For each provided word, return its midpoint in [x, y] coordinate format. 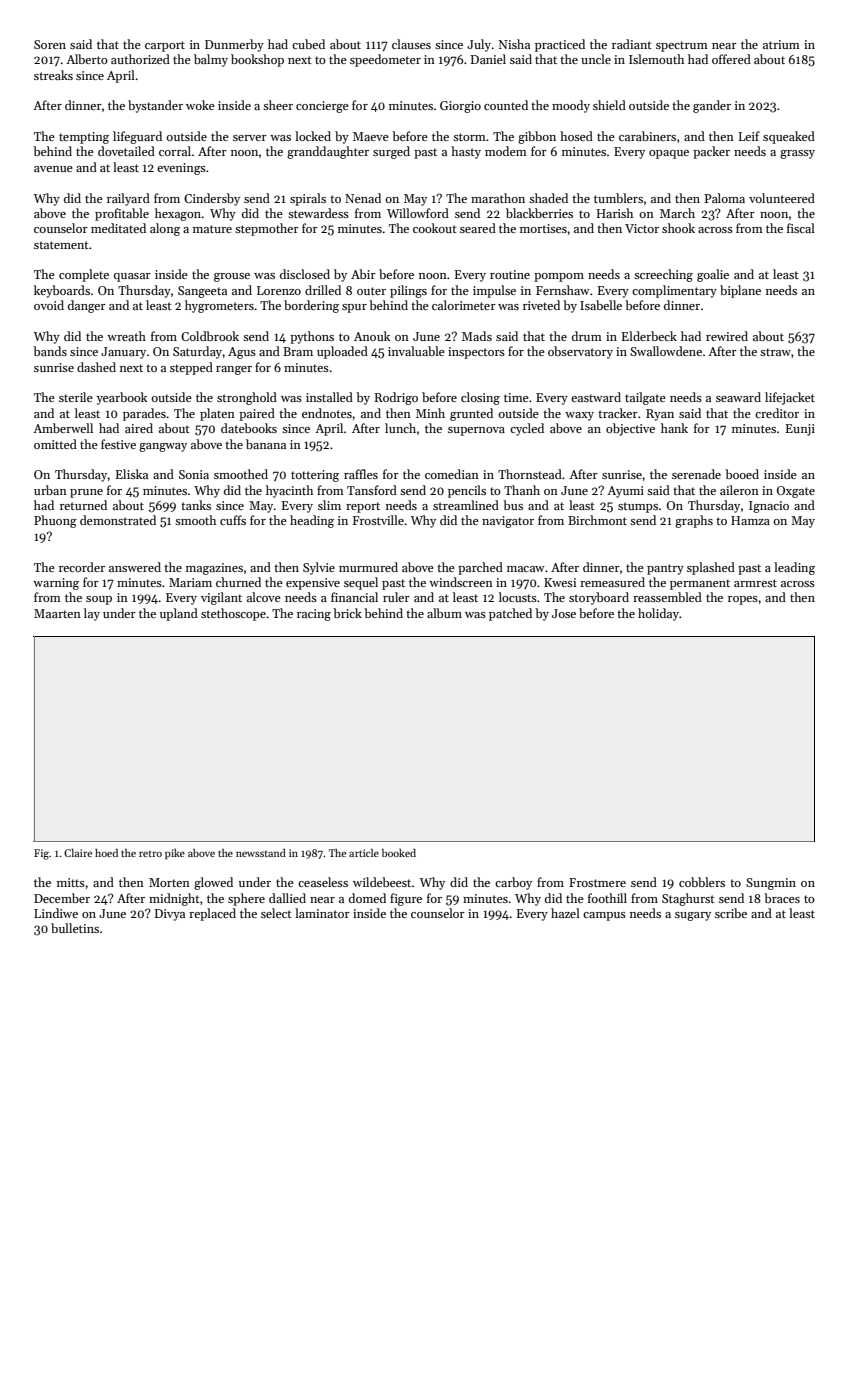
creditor [777, 413]
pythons [312, 337]
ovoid [49, 305]
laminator [322, 913]
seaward [738, 397]
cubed [308, 44]
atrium [781, 44]
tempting [84, 138]
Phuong [55, 521]
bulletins [75, 928]
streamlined [466, 505]
